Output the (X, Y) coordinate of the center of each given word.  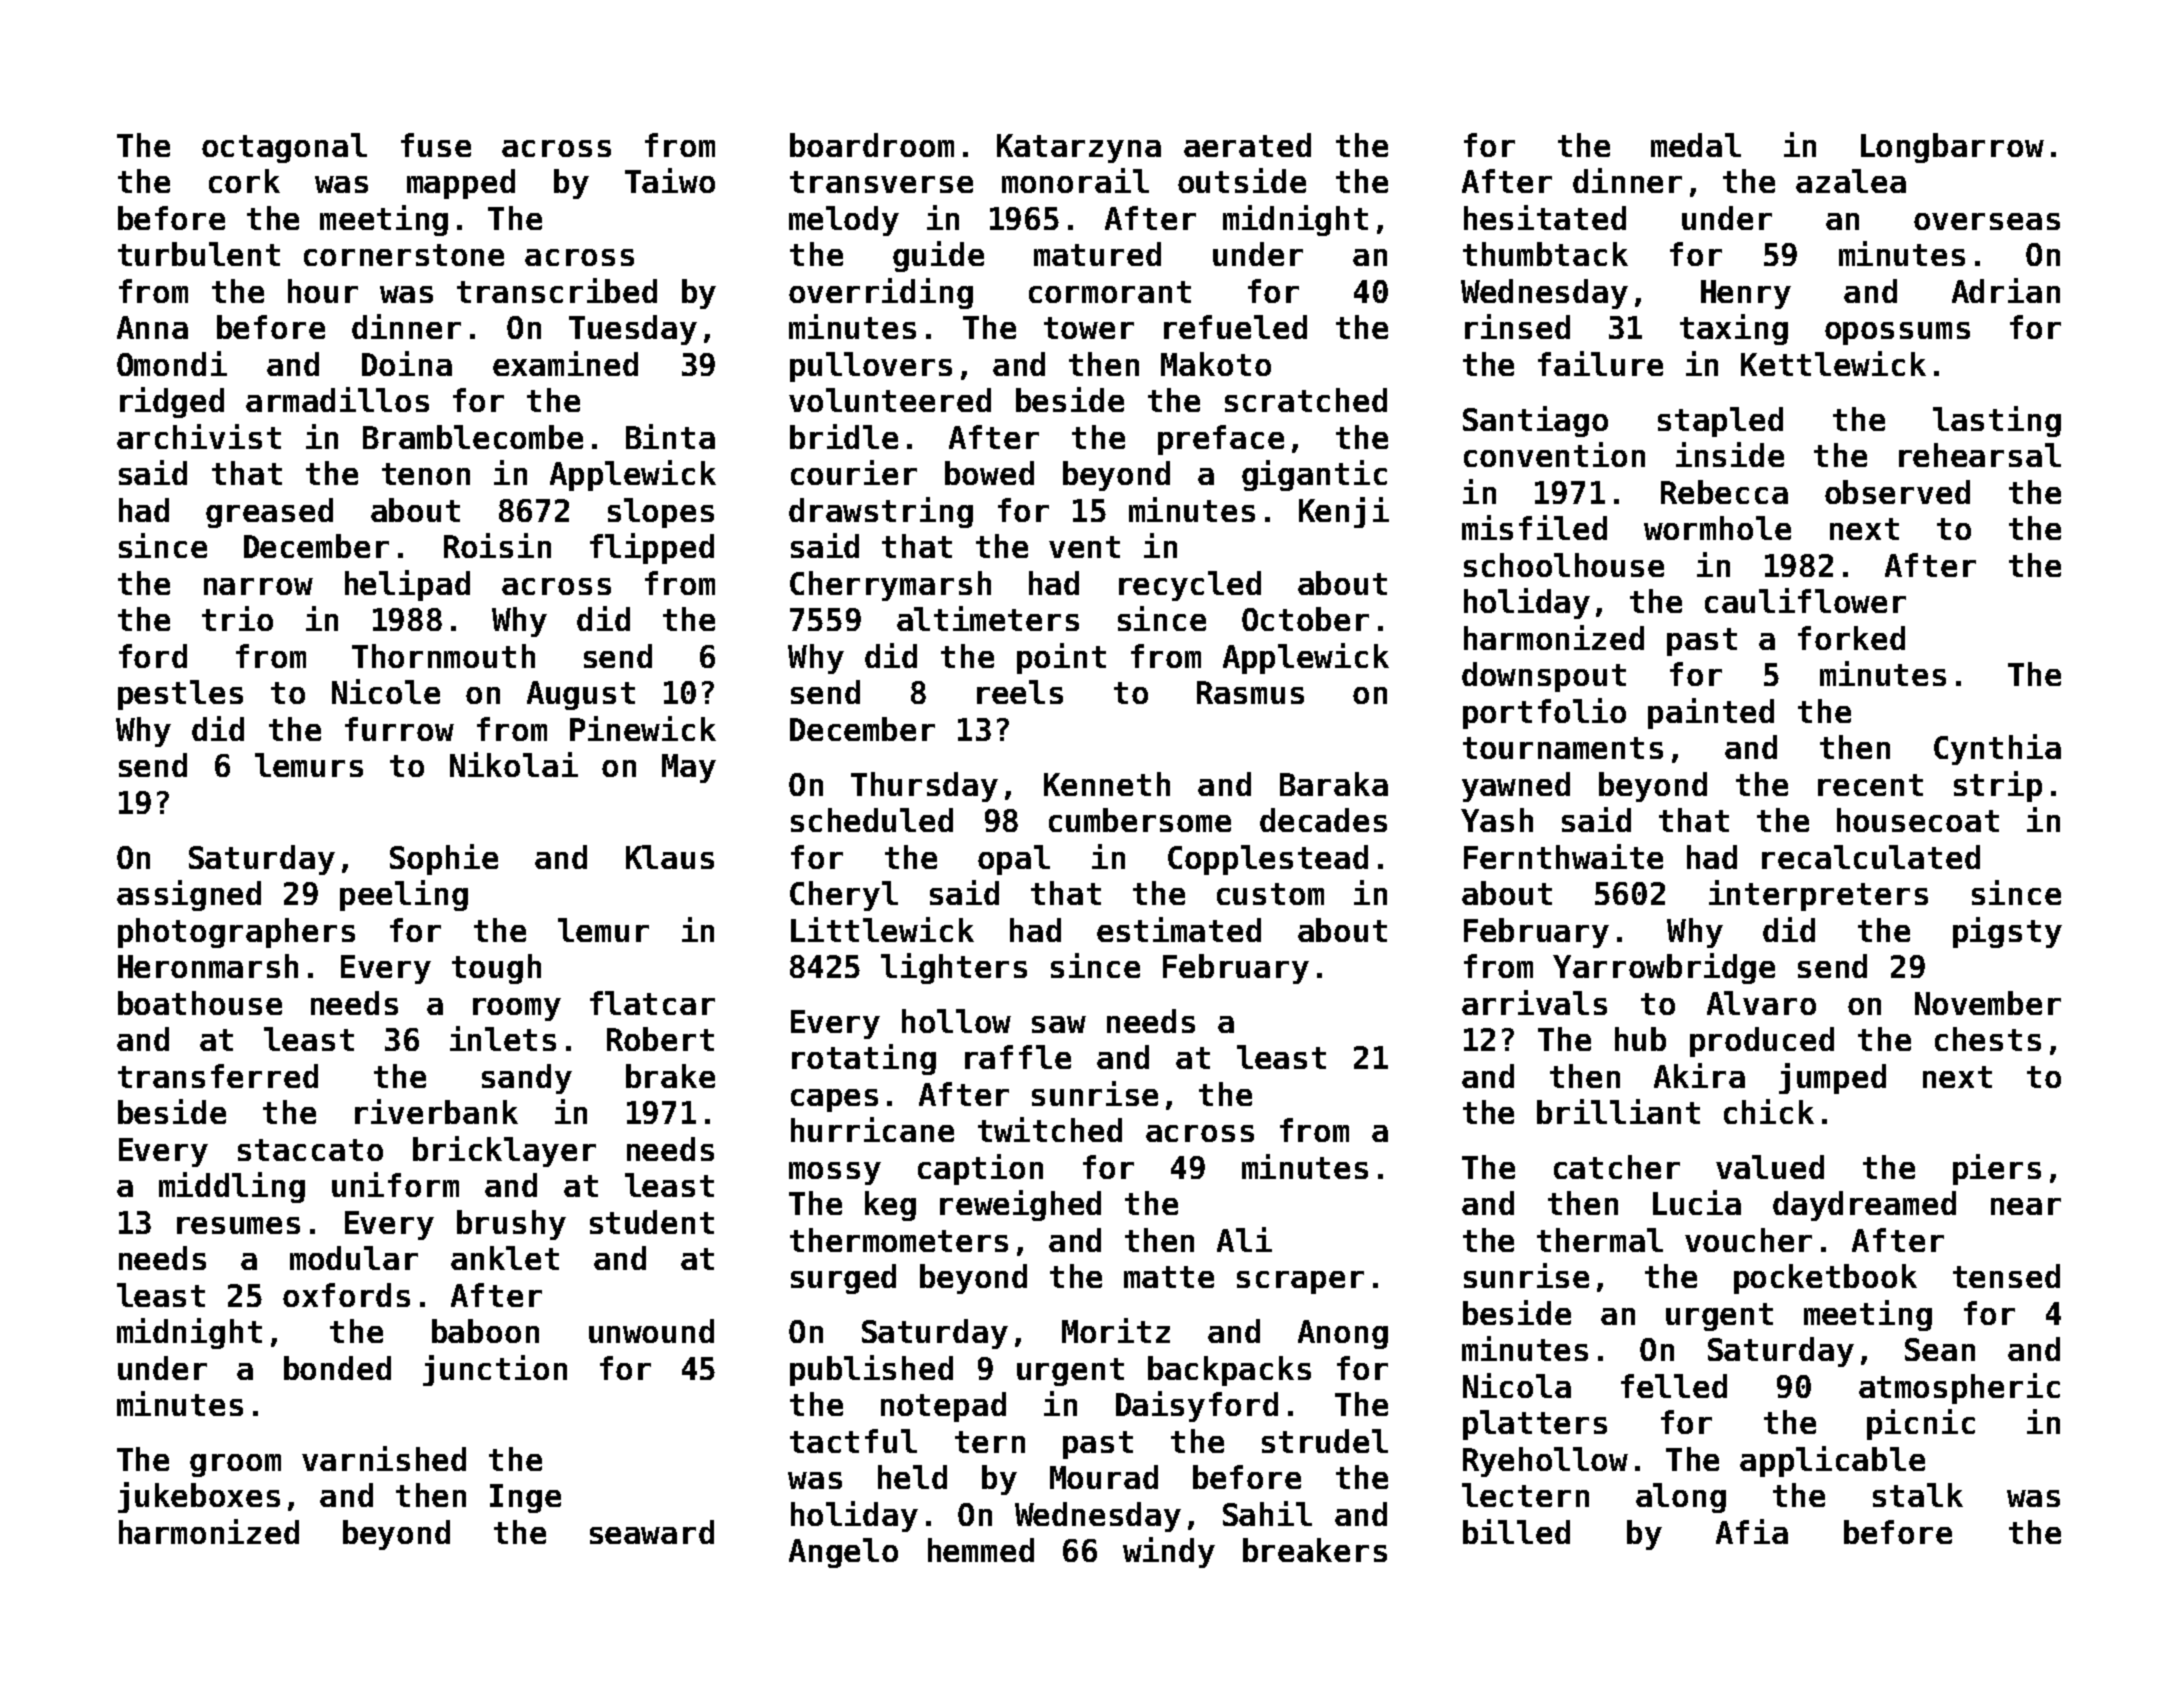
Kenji (1344, 512)
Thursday (924, 787)
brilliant (1618, 1111)
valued (1770, 1167)
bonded (337, 1368)
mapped (461, 184)
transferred (218, 1076)
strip (1998, 786)
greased (269, 513)
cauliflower (1805, 600)
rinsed (1517, 326)
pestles (180, 695)
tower (1089, 328)
